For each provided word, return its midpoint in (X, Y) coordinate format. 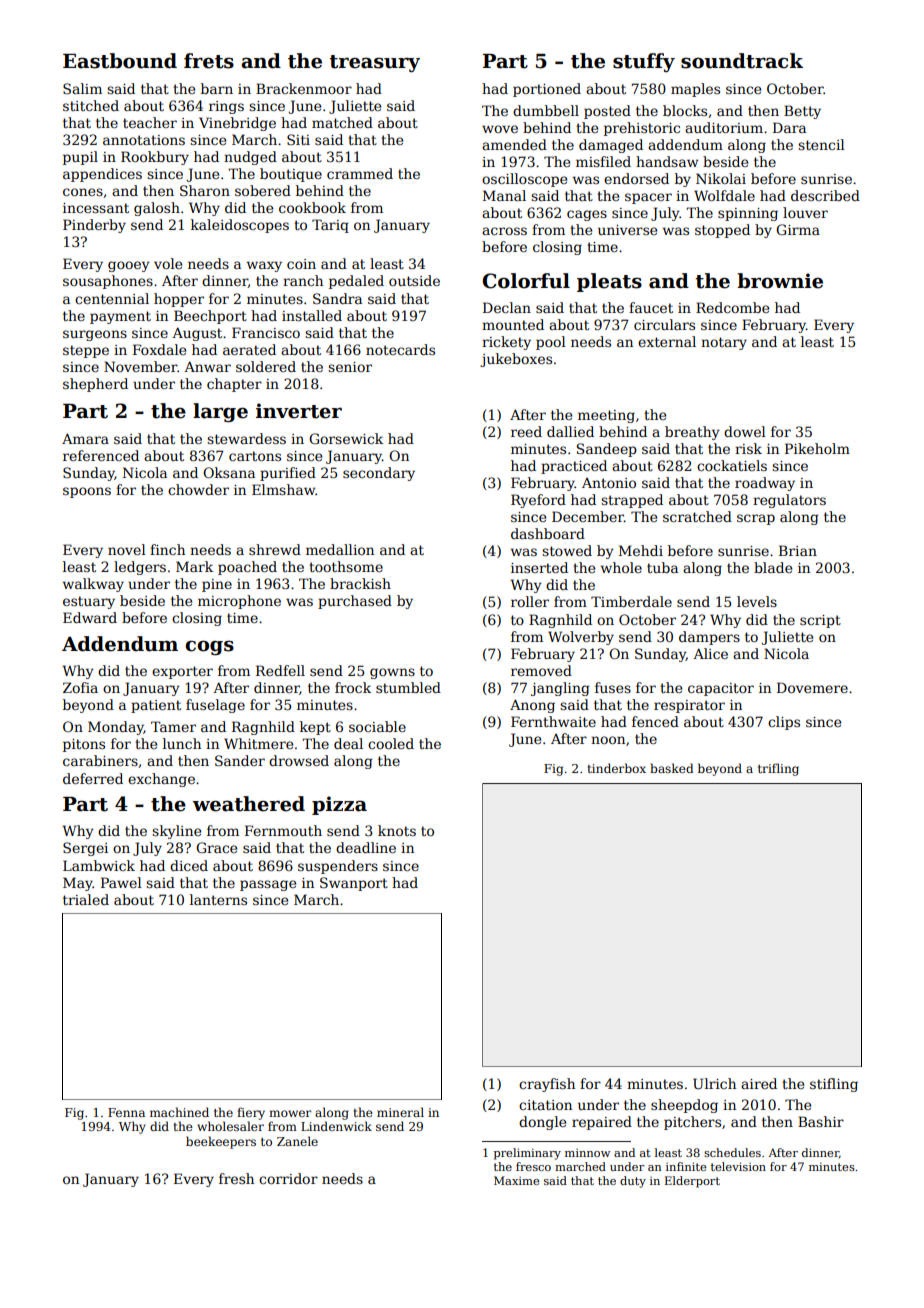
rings (226, 107)
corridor (288, 1178)
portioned (547, 90)
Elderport (692, 1182)
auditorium (724, 127)
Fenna (126, 1112)
